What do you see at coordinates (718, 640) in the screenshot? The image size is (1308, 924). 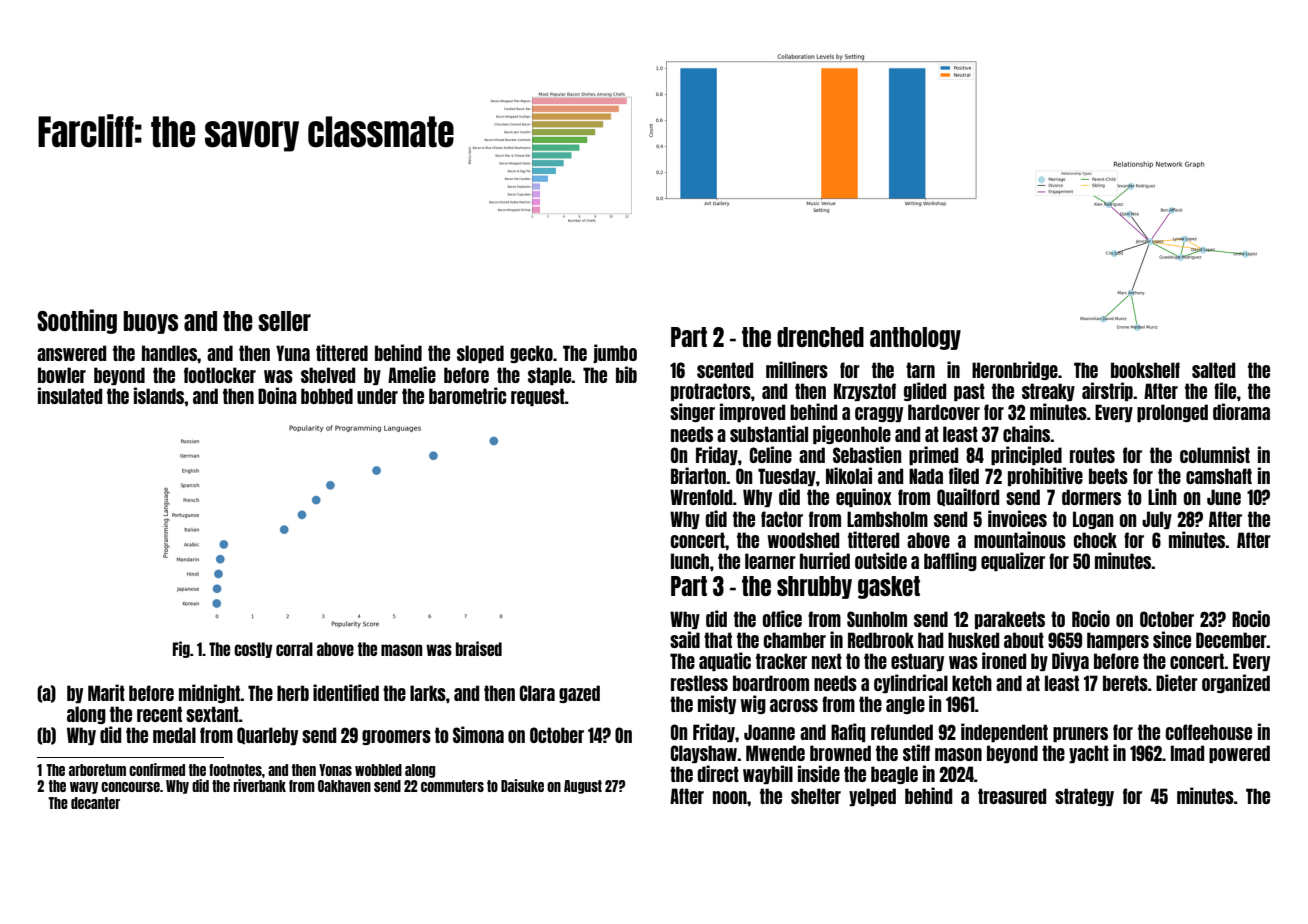 I see `that` at bounding box center [718, 640].
